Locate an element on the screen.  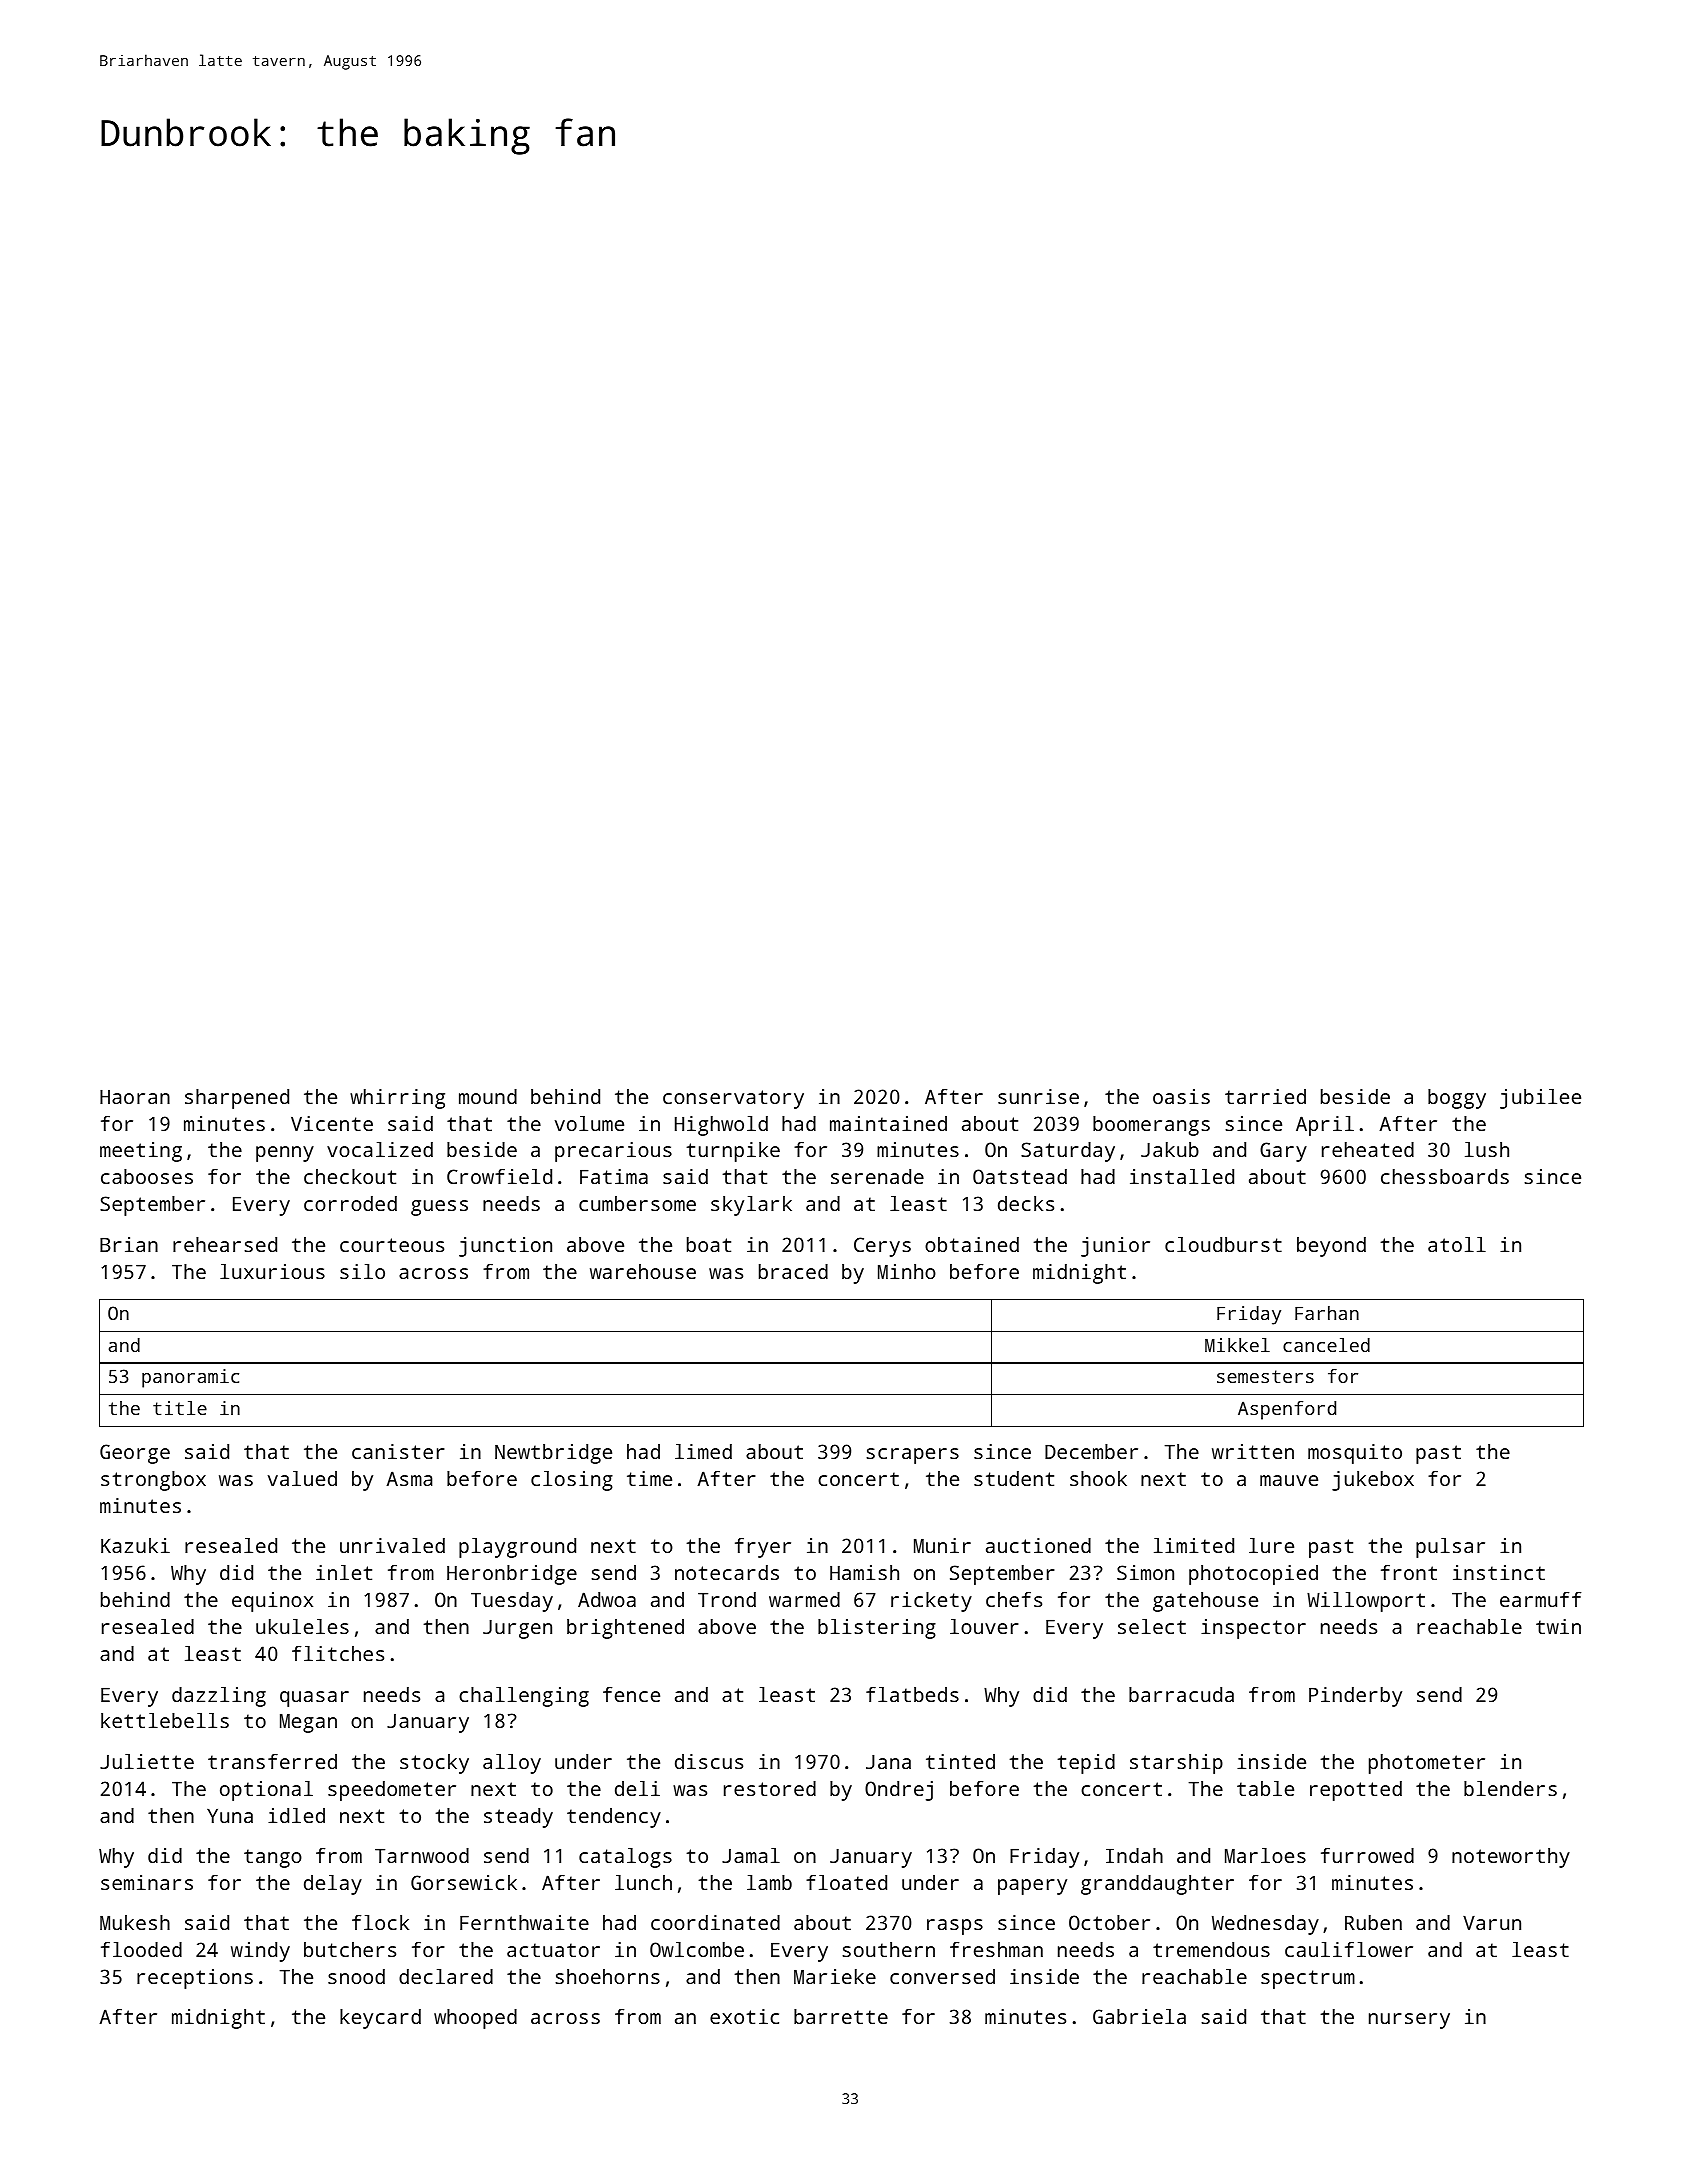
keycard is located at coordinates (380, 2019).
